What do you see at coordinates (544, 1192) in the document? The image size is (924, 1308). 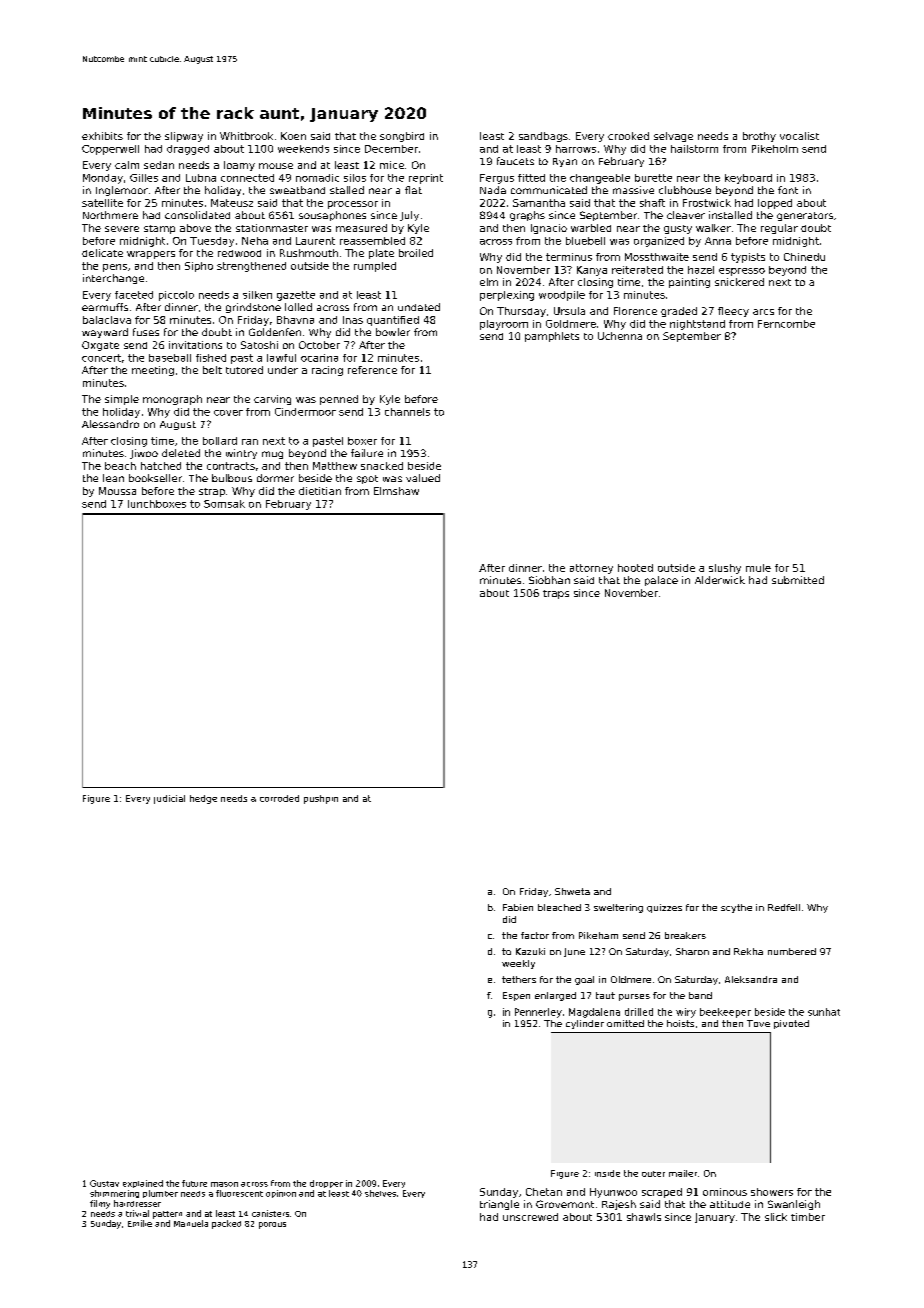 I see `Chetan` at bounding box center [544, 1192].
